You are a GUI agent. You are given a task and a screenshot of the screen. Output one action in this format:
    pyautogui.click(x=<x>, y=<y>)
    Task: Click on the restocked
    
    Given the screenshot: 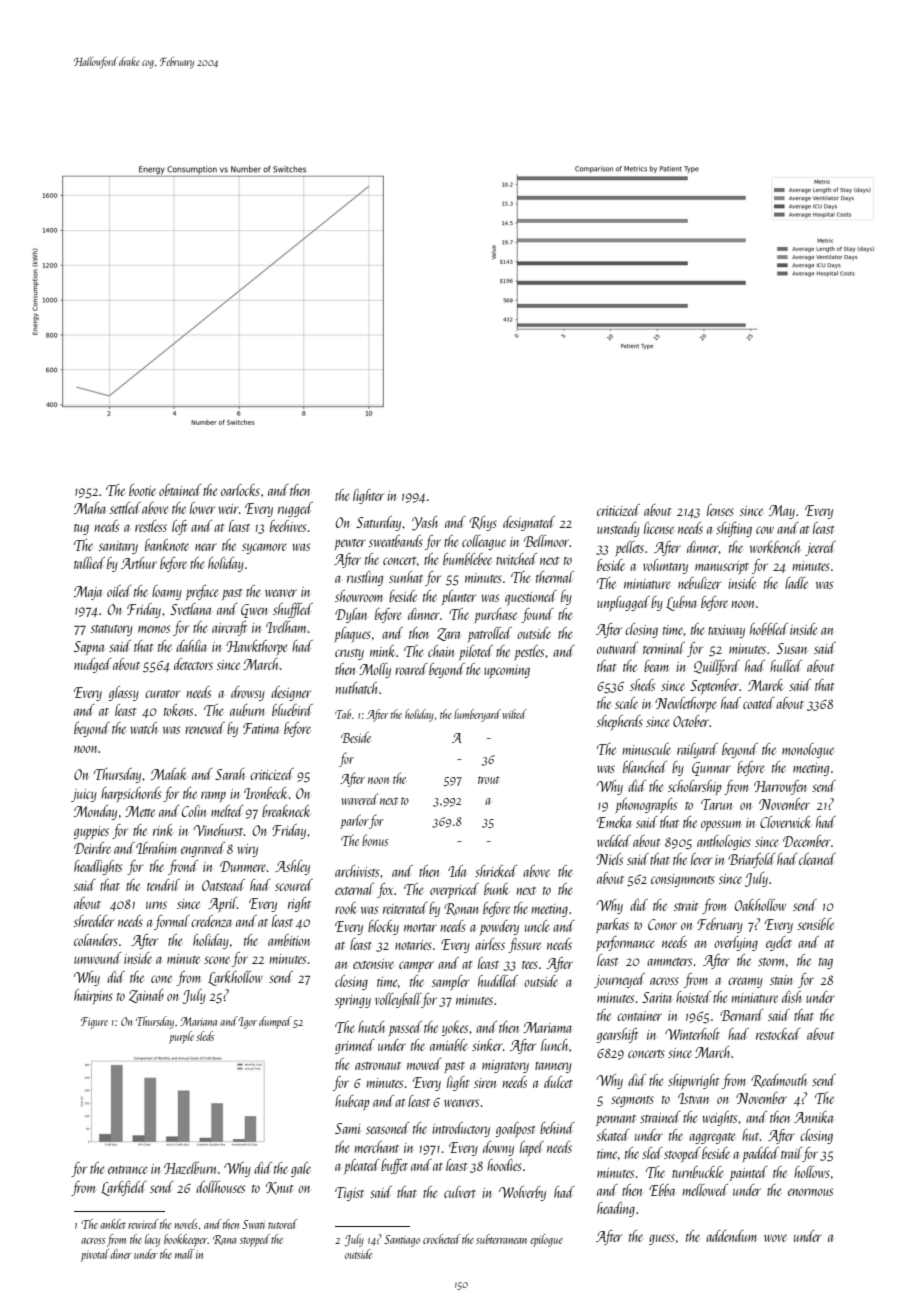 What is the action you would take?
    pyautogui.click(x=778, y=1034)
